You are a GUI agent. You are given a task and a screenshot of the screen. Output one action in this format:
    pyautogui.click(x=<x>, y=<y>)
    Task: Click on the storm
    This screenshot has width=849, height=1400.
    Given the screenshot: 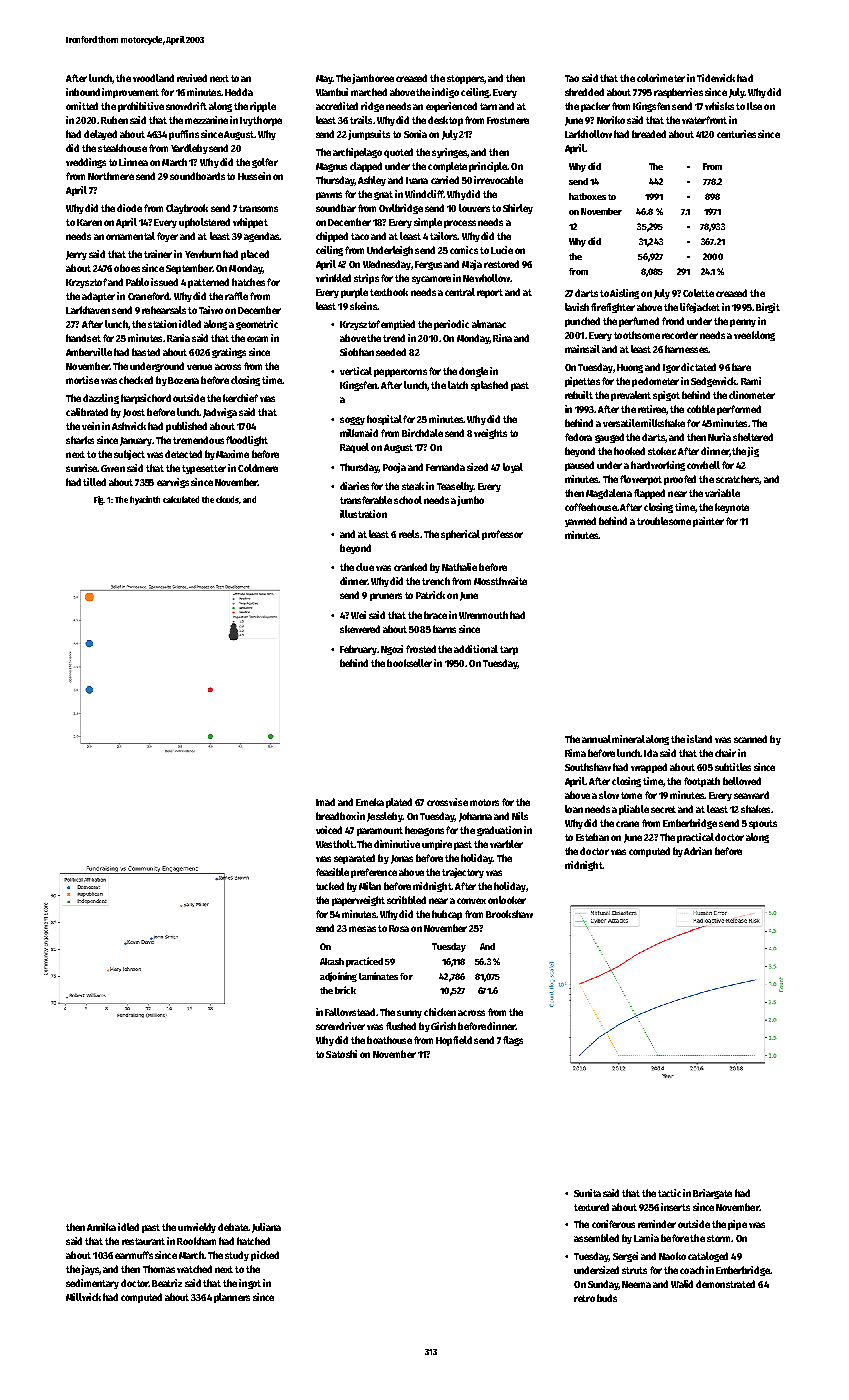 What is the action you would take?
    pyautogui.click(x=718, y=1238)
